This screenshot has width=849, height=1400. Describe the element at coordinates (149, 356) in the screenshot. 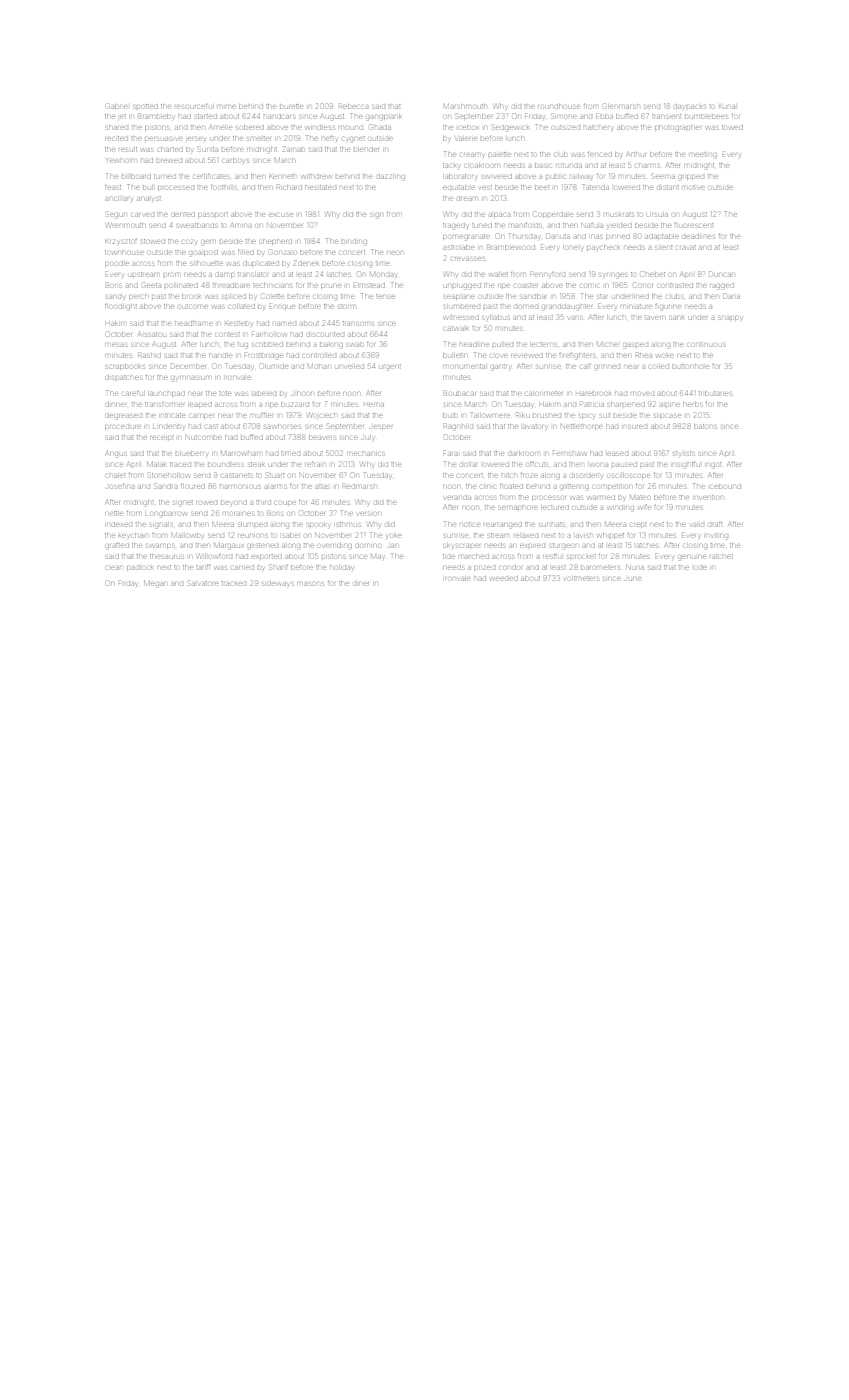

I see `Rashid` at that location.
